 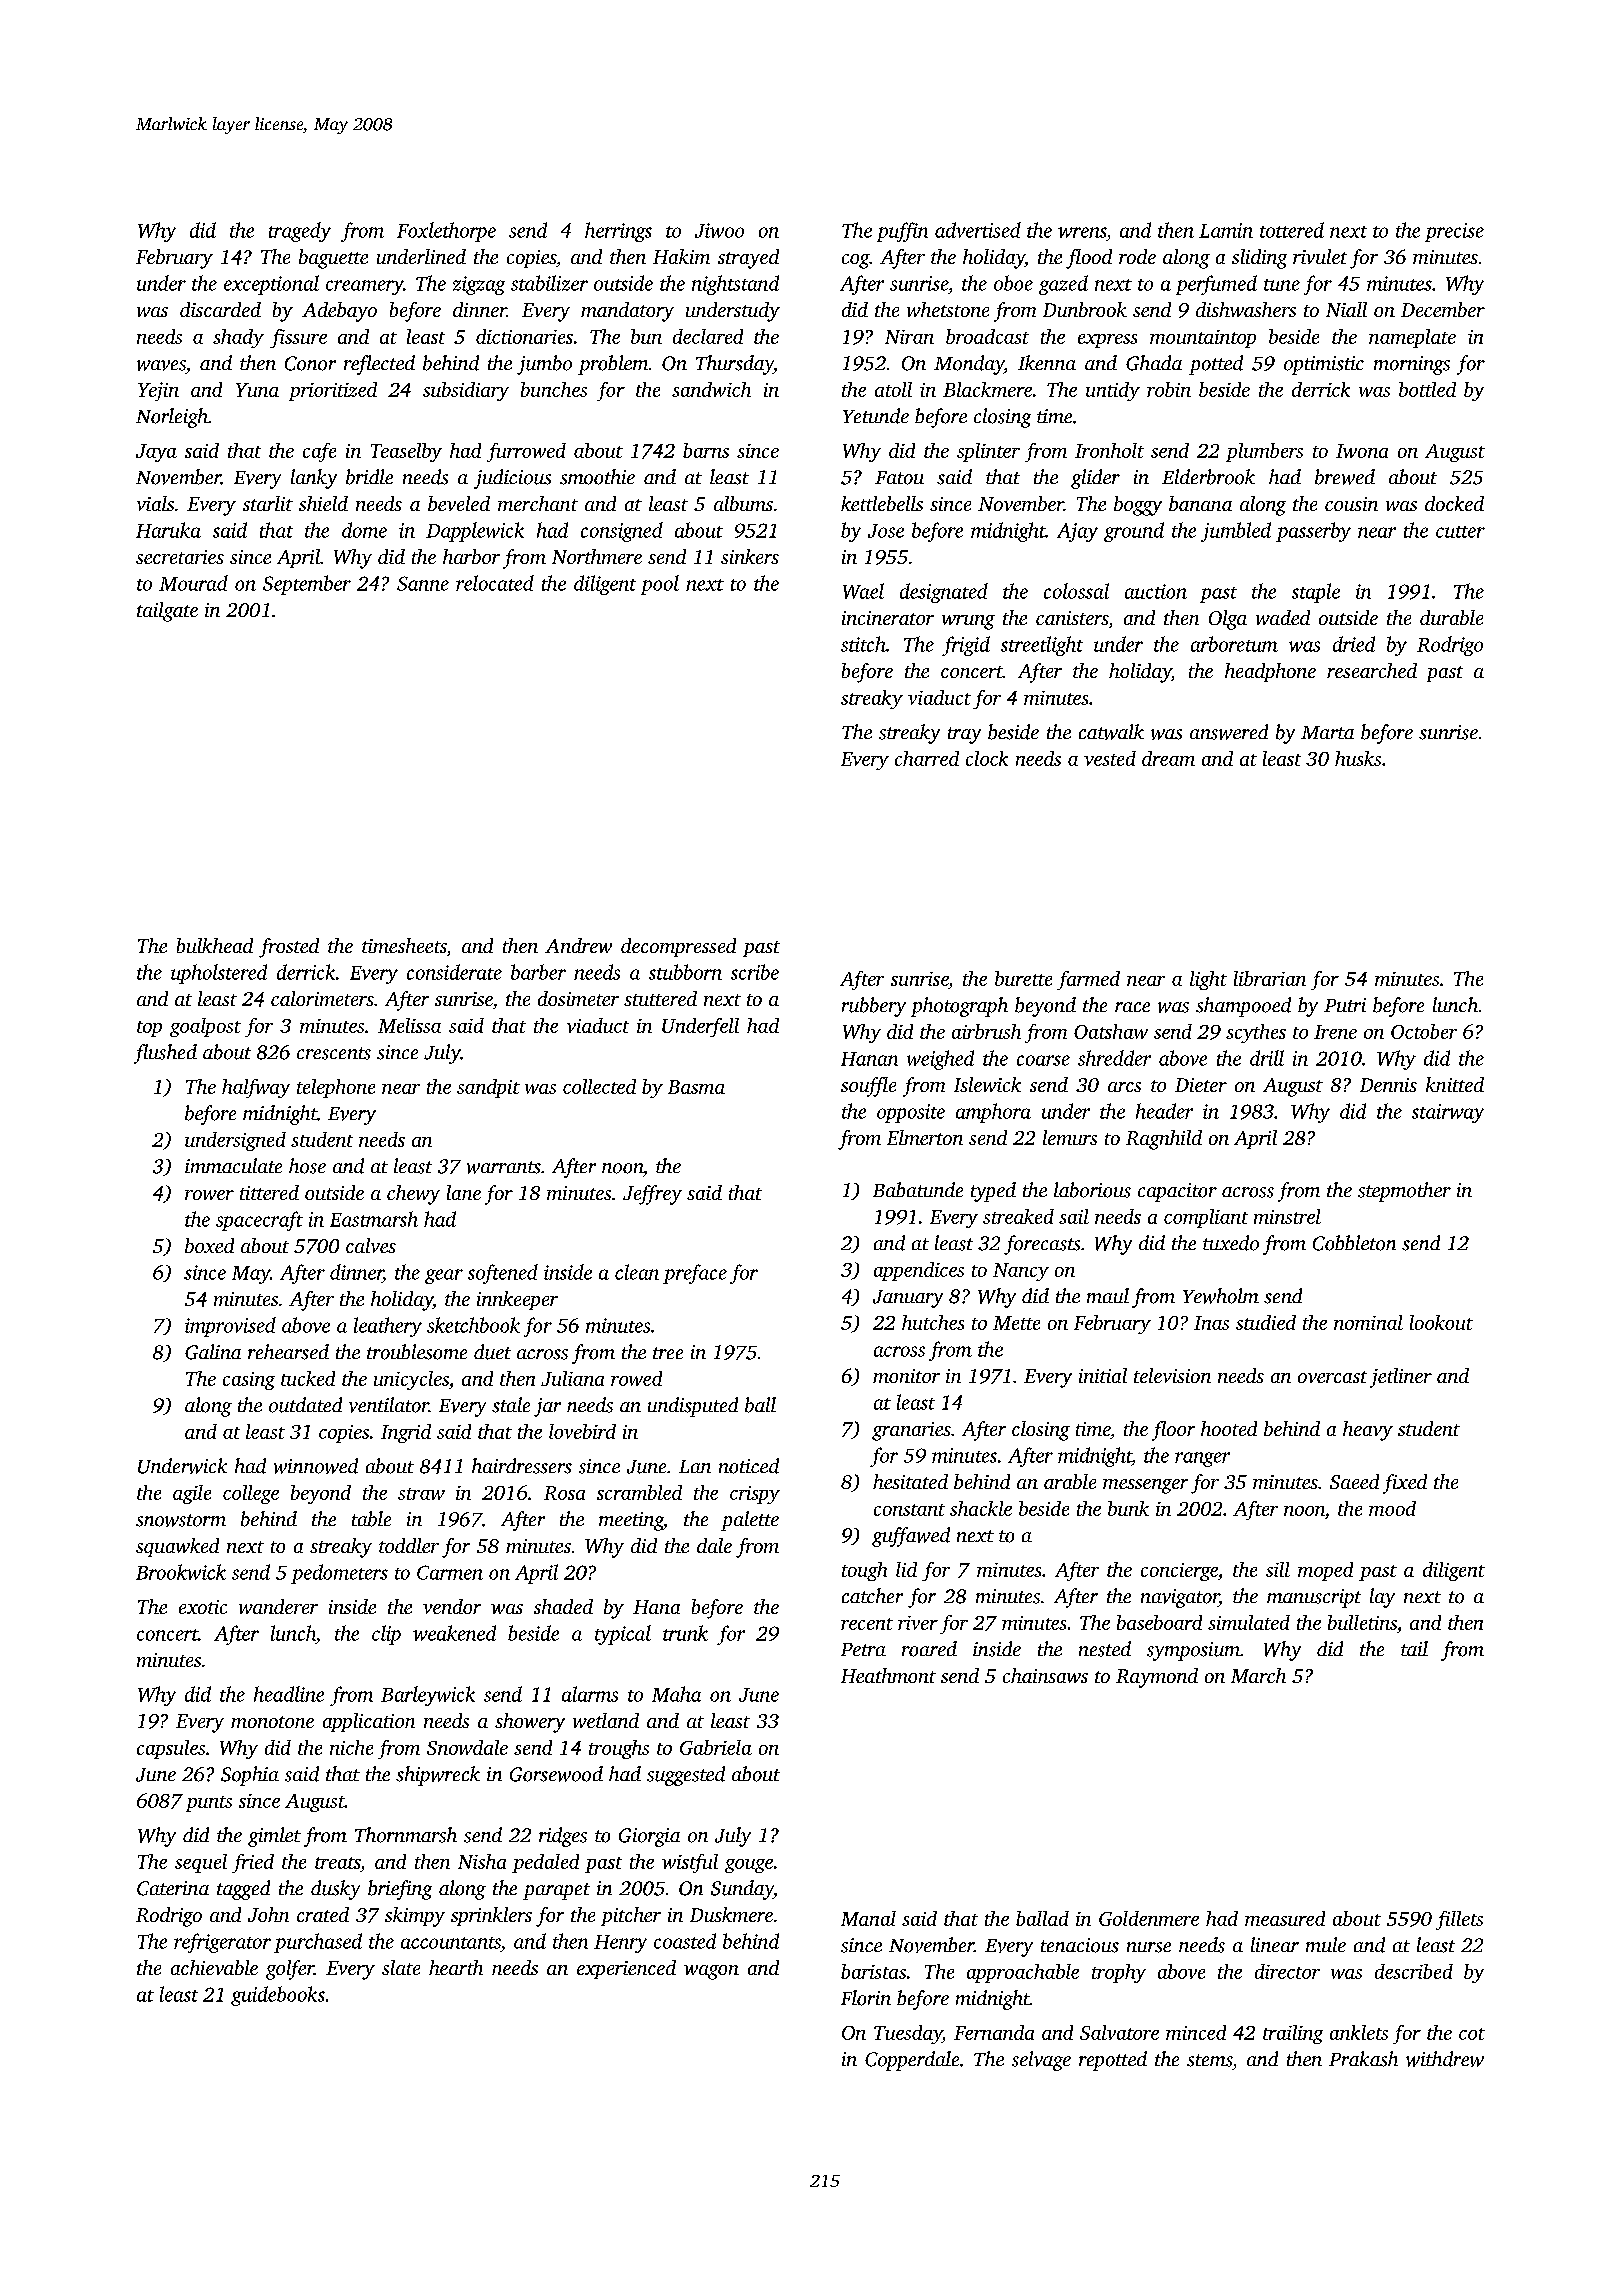 I want to click on cutter, so click(x=1460, y=532).
